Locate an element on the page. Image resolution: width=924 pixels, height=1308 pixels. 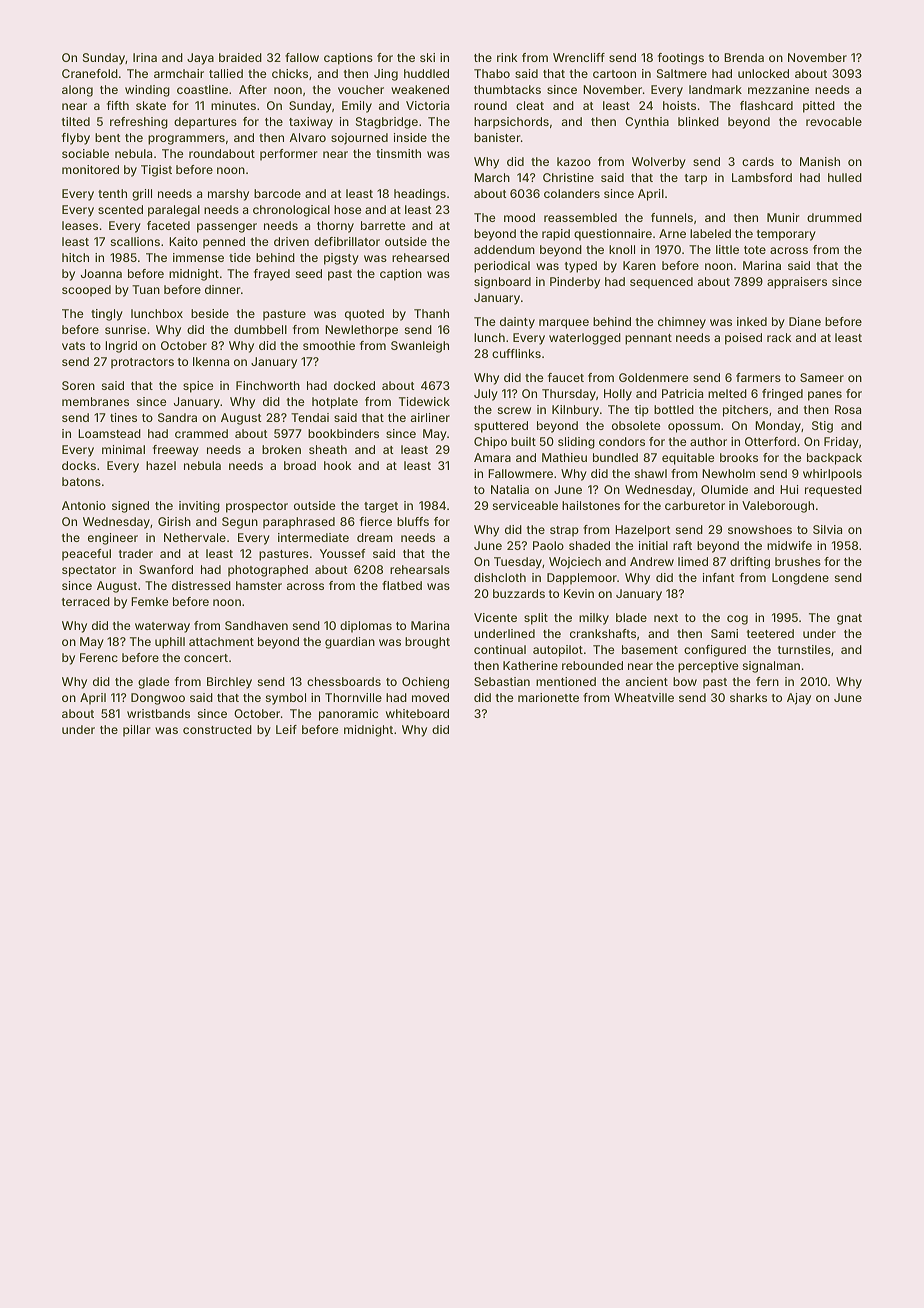
kazoo is located at coordinates (574, 161).
